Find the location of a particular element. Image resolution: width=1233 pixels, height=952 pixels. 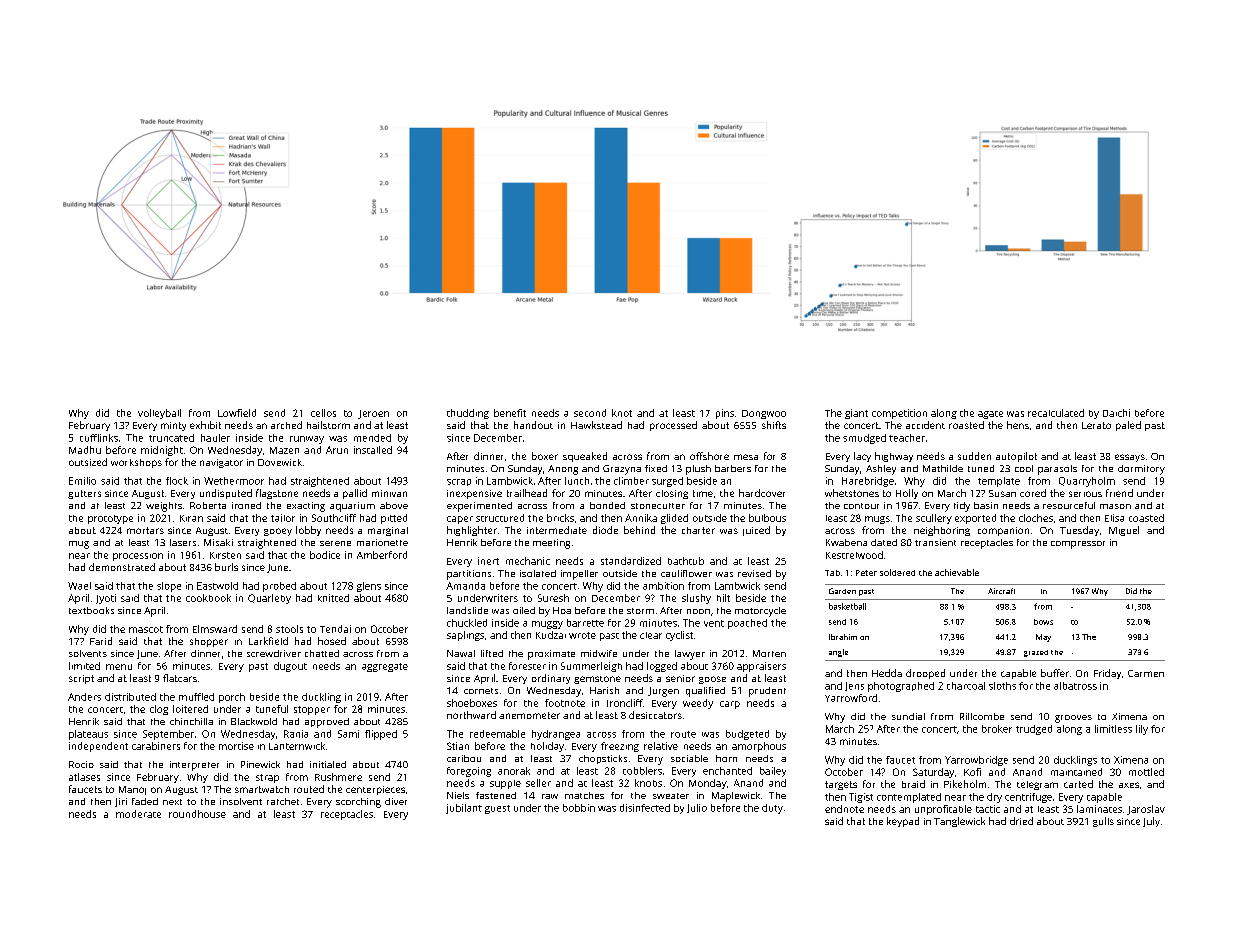

pins is located at coordinates (725, 414).
